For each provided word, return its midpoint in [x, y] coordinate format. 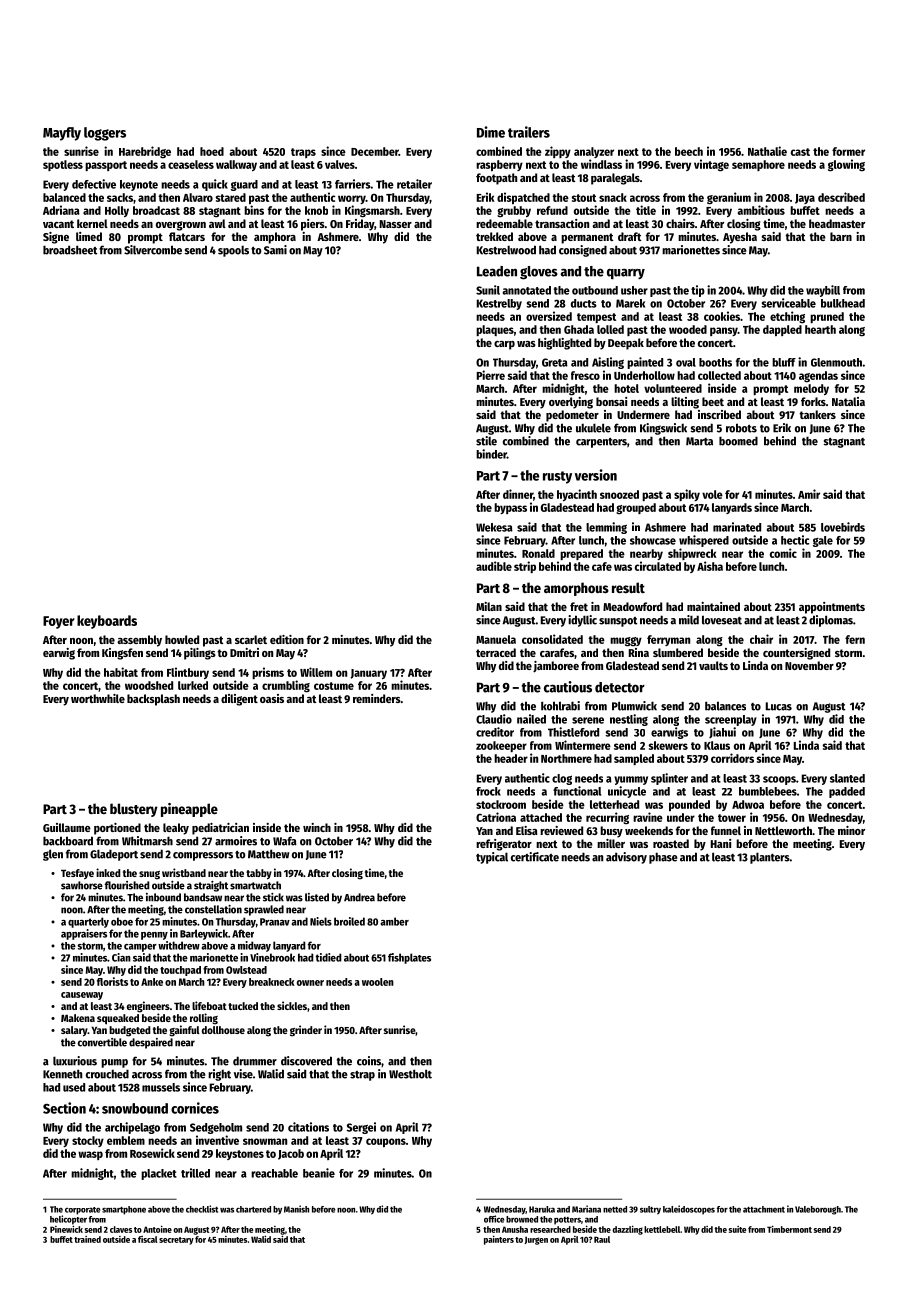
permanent [587, 238]
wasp [90, 1155]
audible [494, 566]
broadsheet [70, 250]
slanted [847, 778]
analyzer [594, 152]
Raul [602, 1239]
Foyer [59, 622]
